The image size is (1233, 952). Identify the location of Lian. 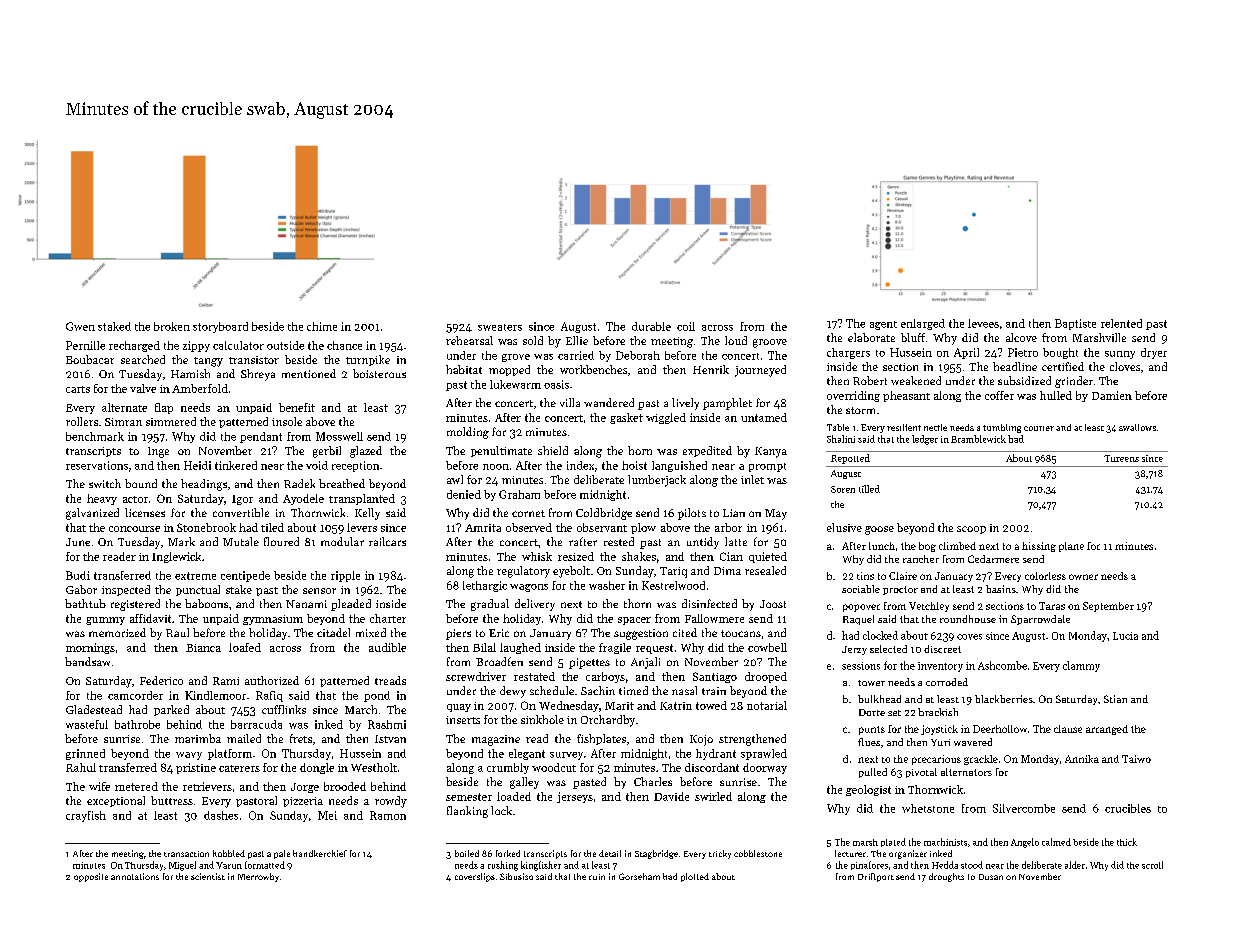
(734, 513).
